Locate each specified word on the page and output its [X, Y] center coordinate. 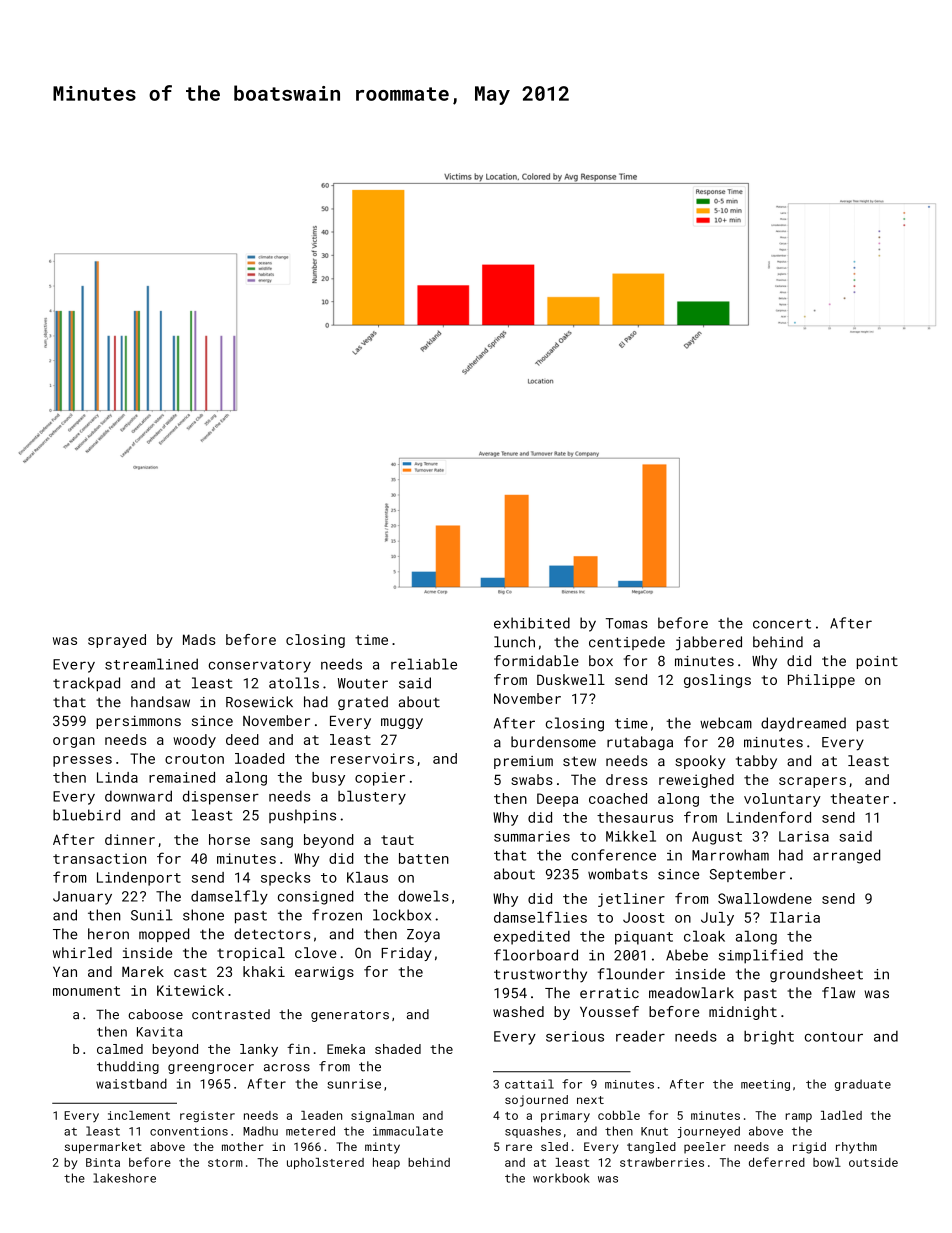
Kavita [159, 1032]
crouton [194, 759]
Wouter [363, 683]
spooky [700, 762]
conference [613, 855]
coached [618, 798]
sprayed [117, 641]
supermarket [103, 1148]
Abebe [687, 955]
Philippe [821, 681]
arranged [846, 856]
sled [554, 1146]
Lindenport [139, 879]
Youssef [609, 1011]
